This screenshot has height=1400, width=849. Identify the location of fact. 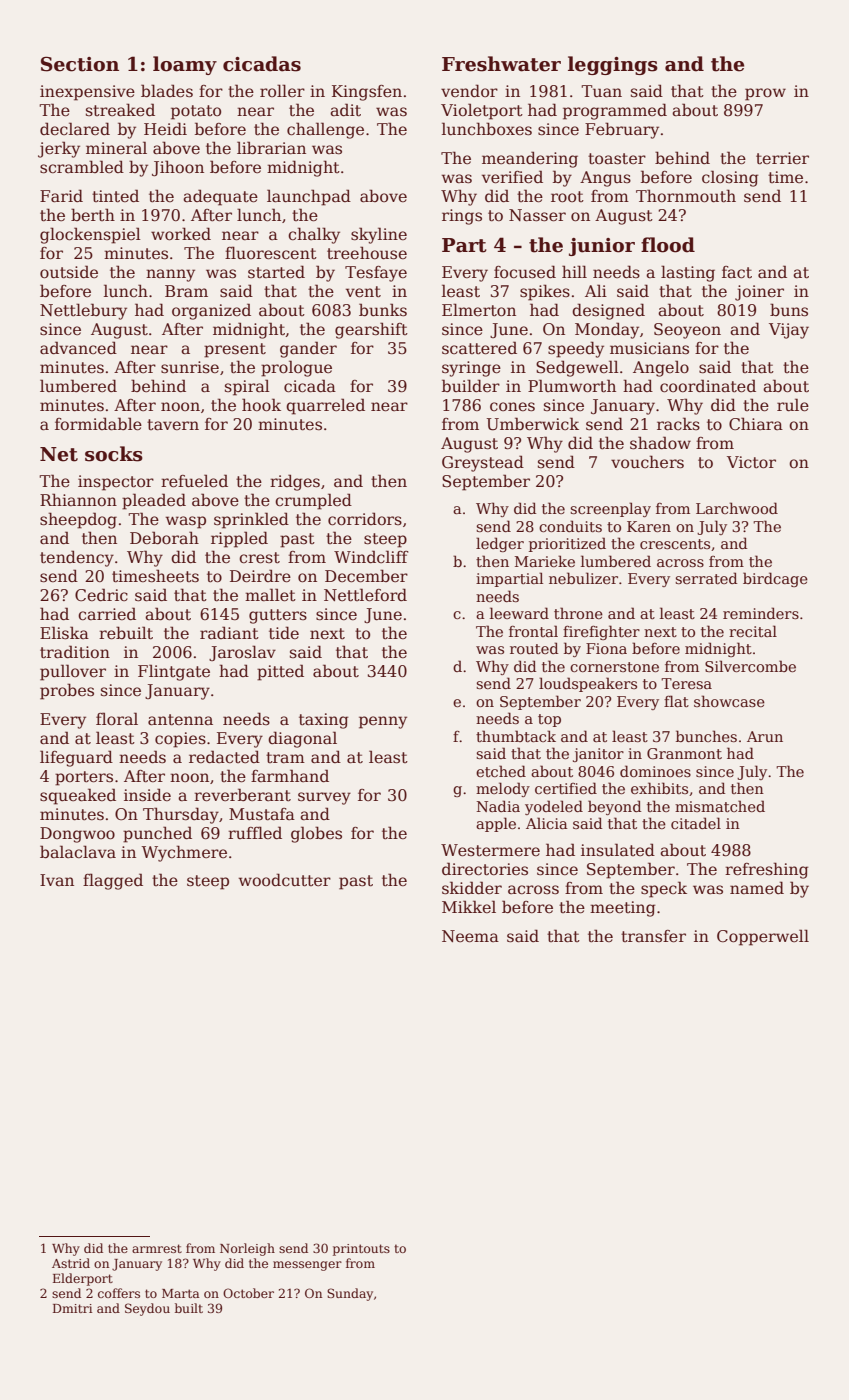
(737, 272).
